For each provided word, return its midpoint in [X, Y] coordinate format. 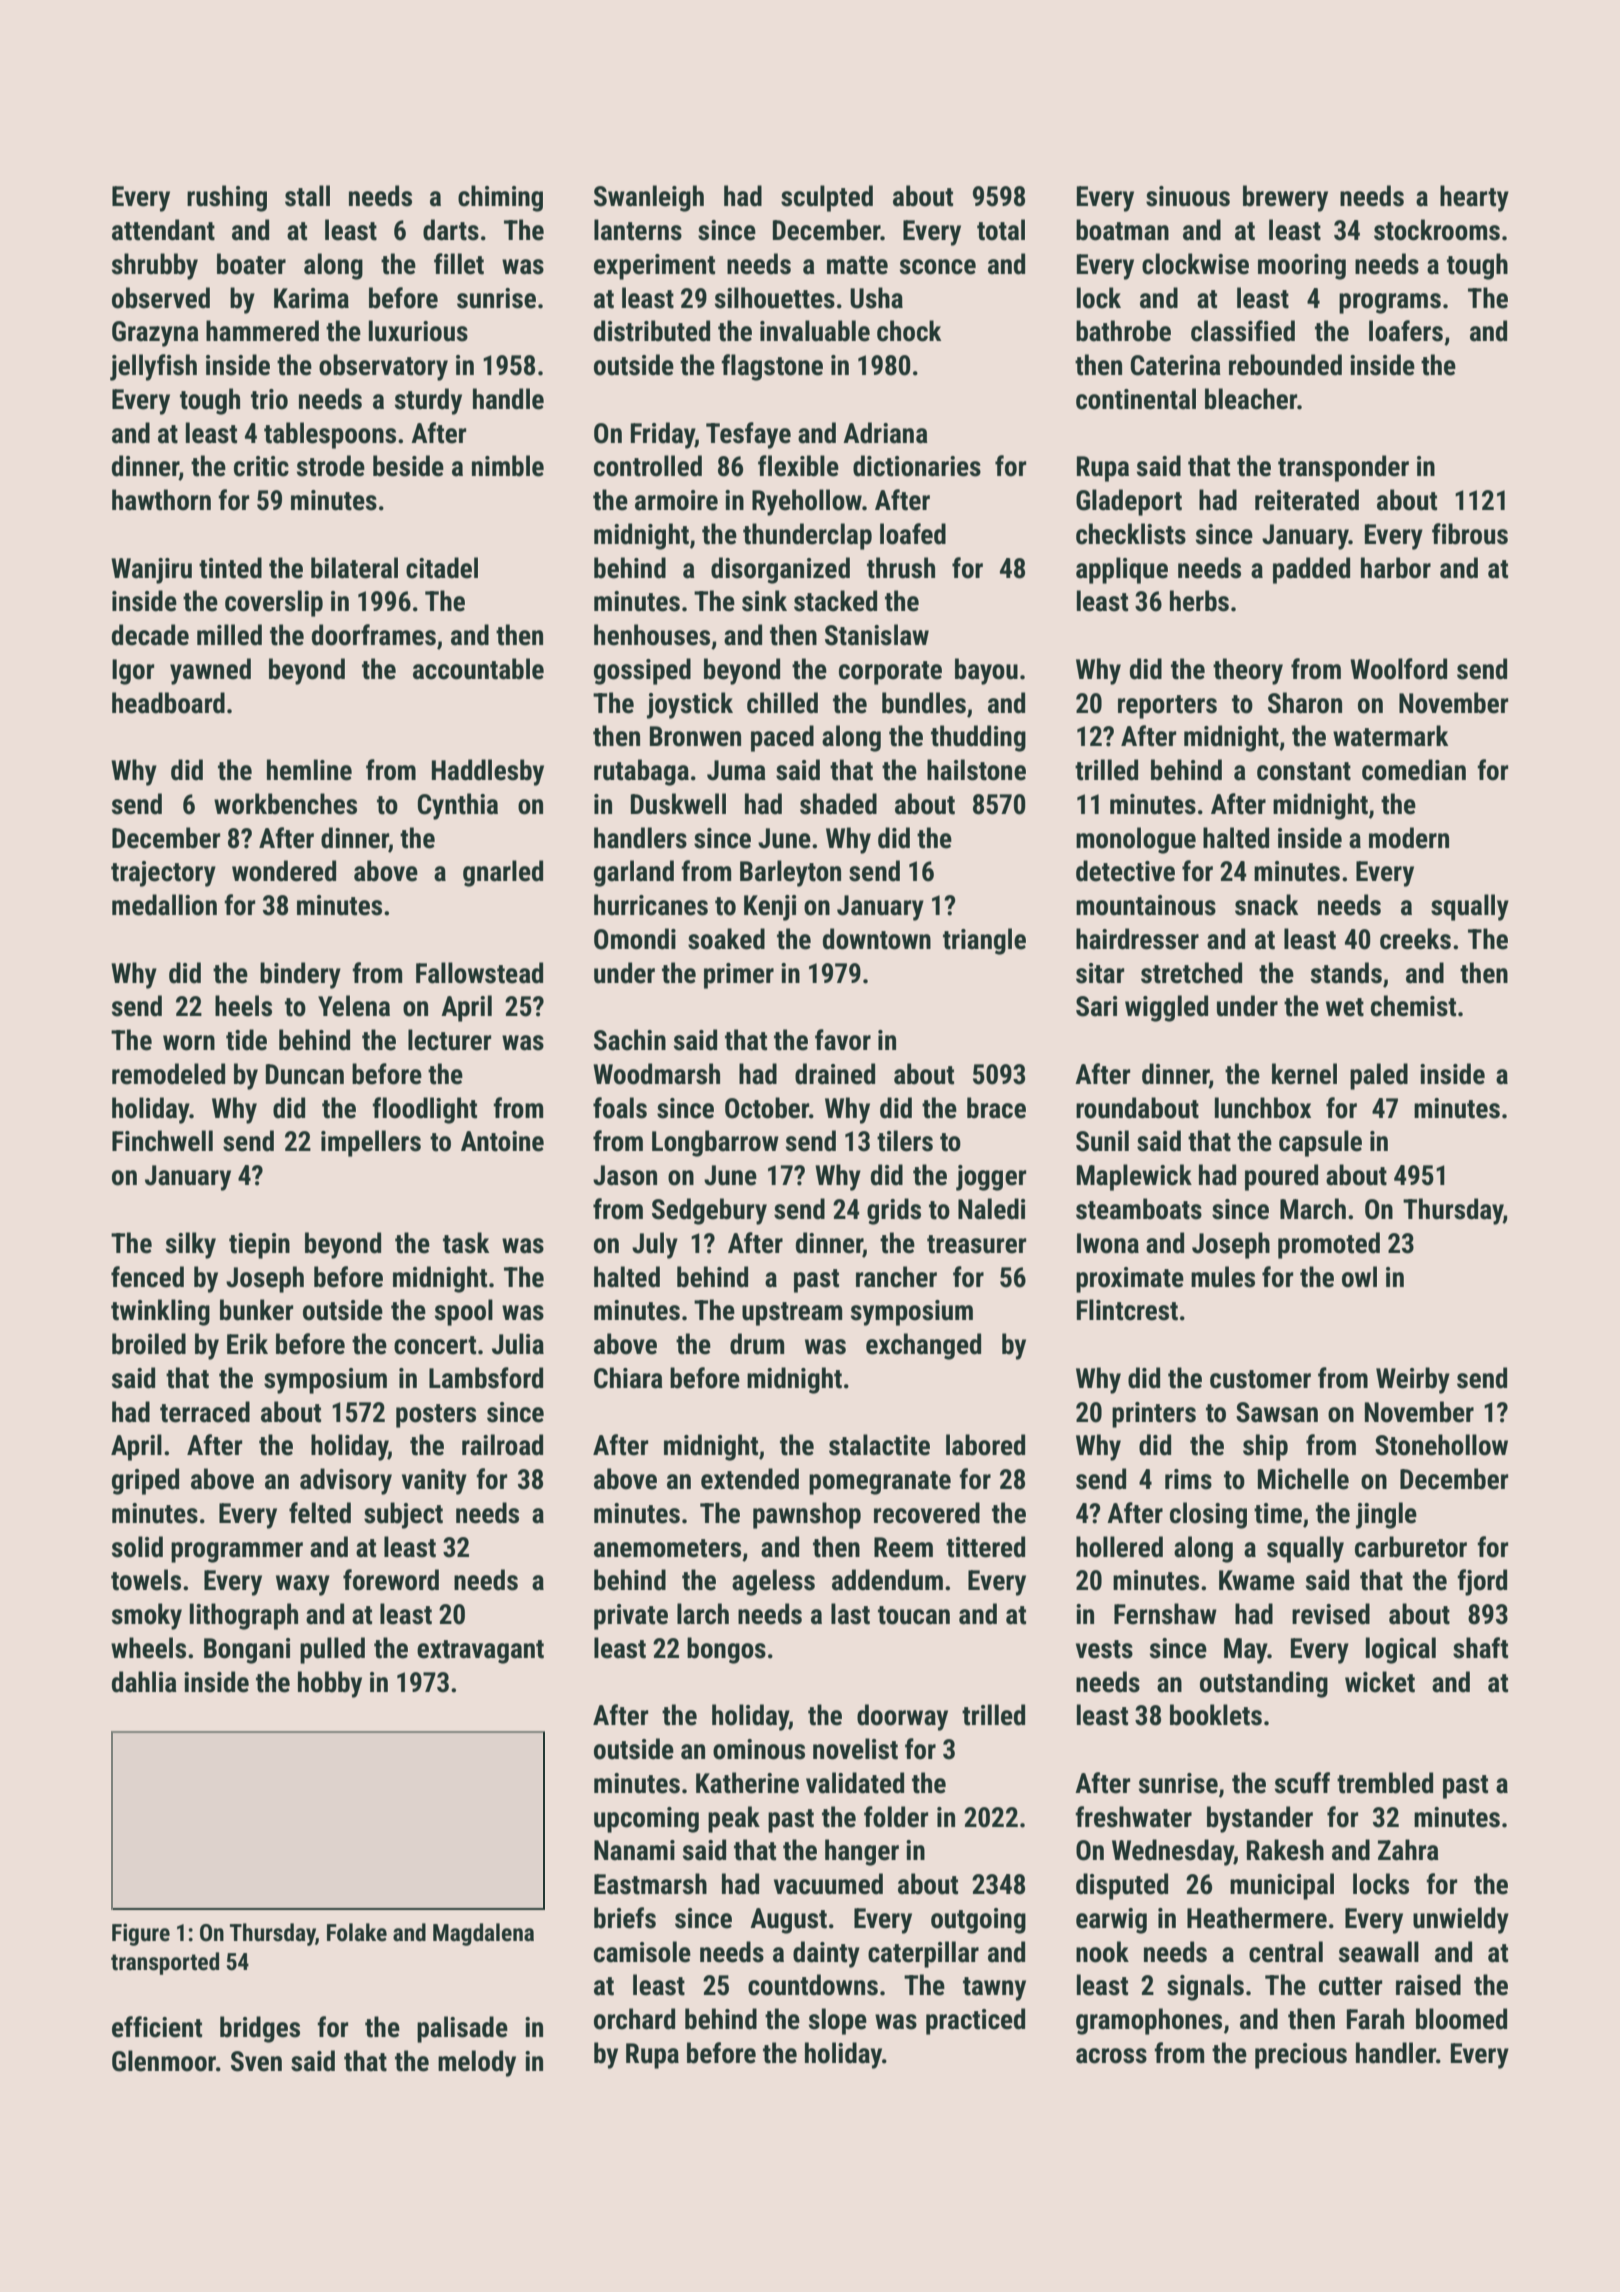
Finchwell [162, 1141]
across [1111, 2056]
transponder [1343, 468]
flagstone [772, 367]
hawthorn [161, 500]
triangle [984, 941]
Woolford [1398, 669]
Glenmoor [164, 2061]
